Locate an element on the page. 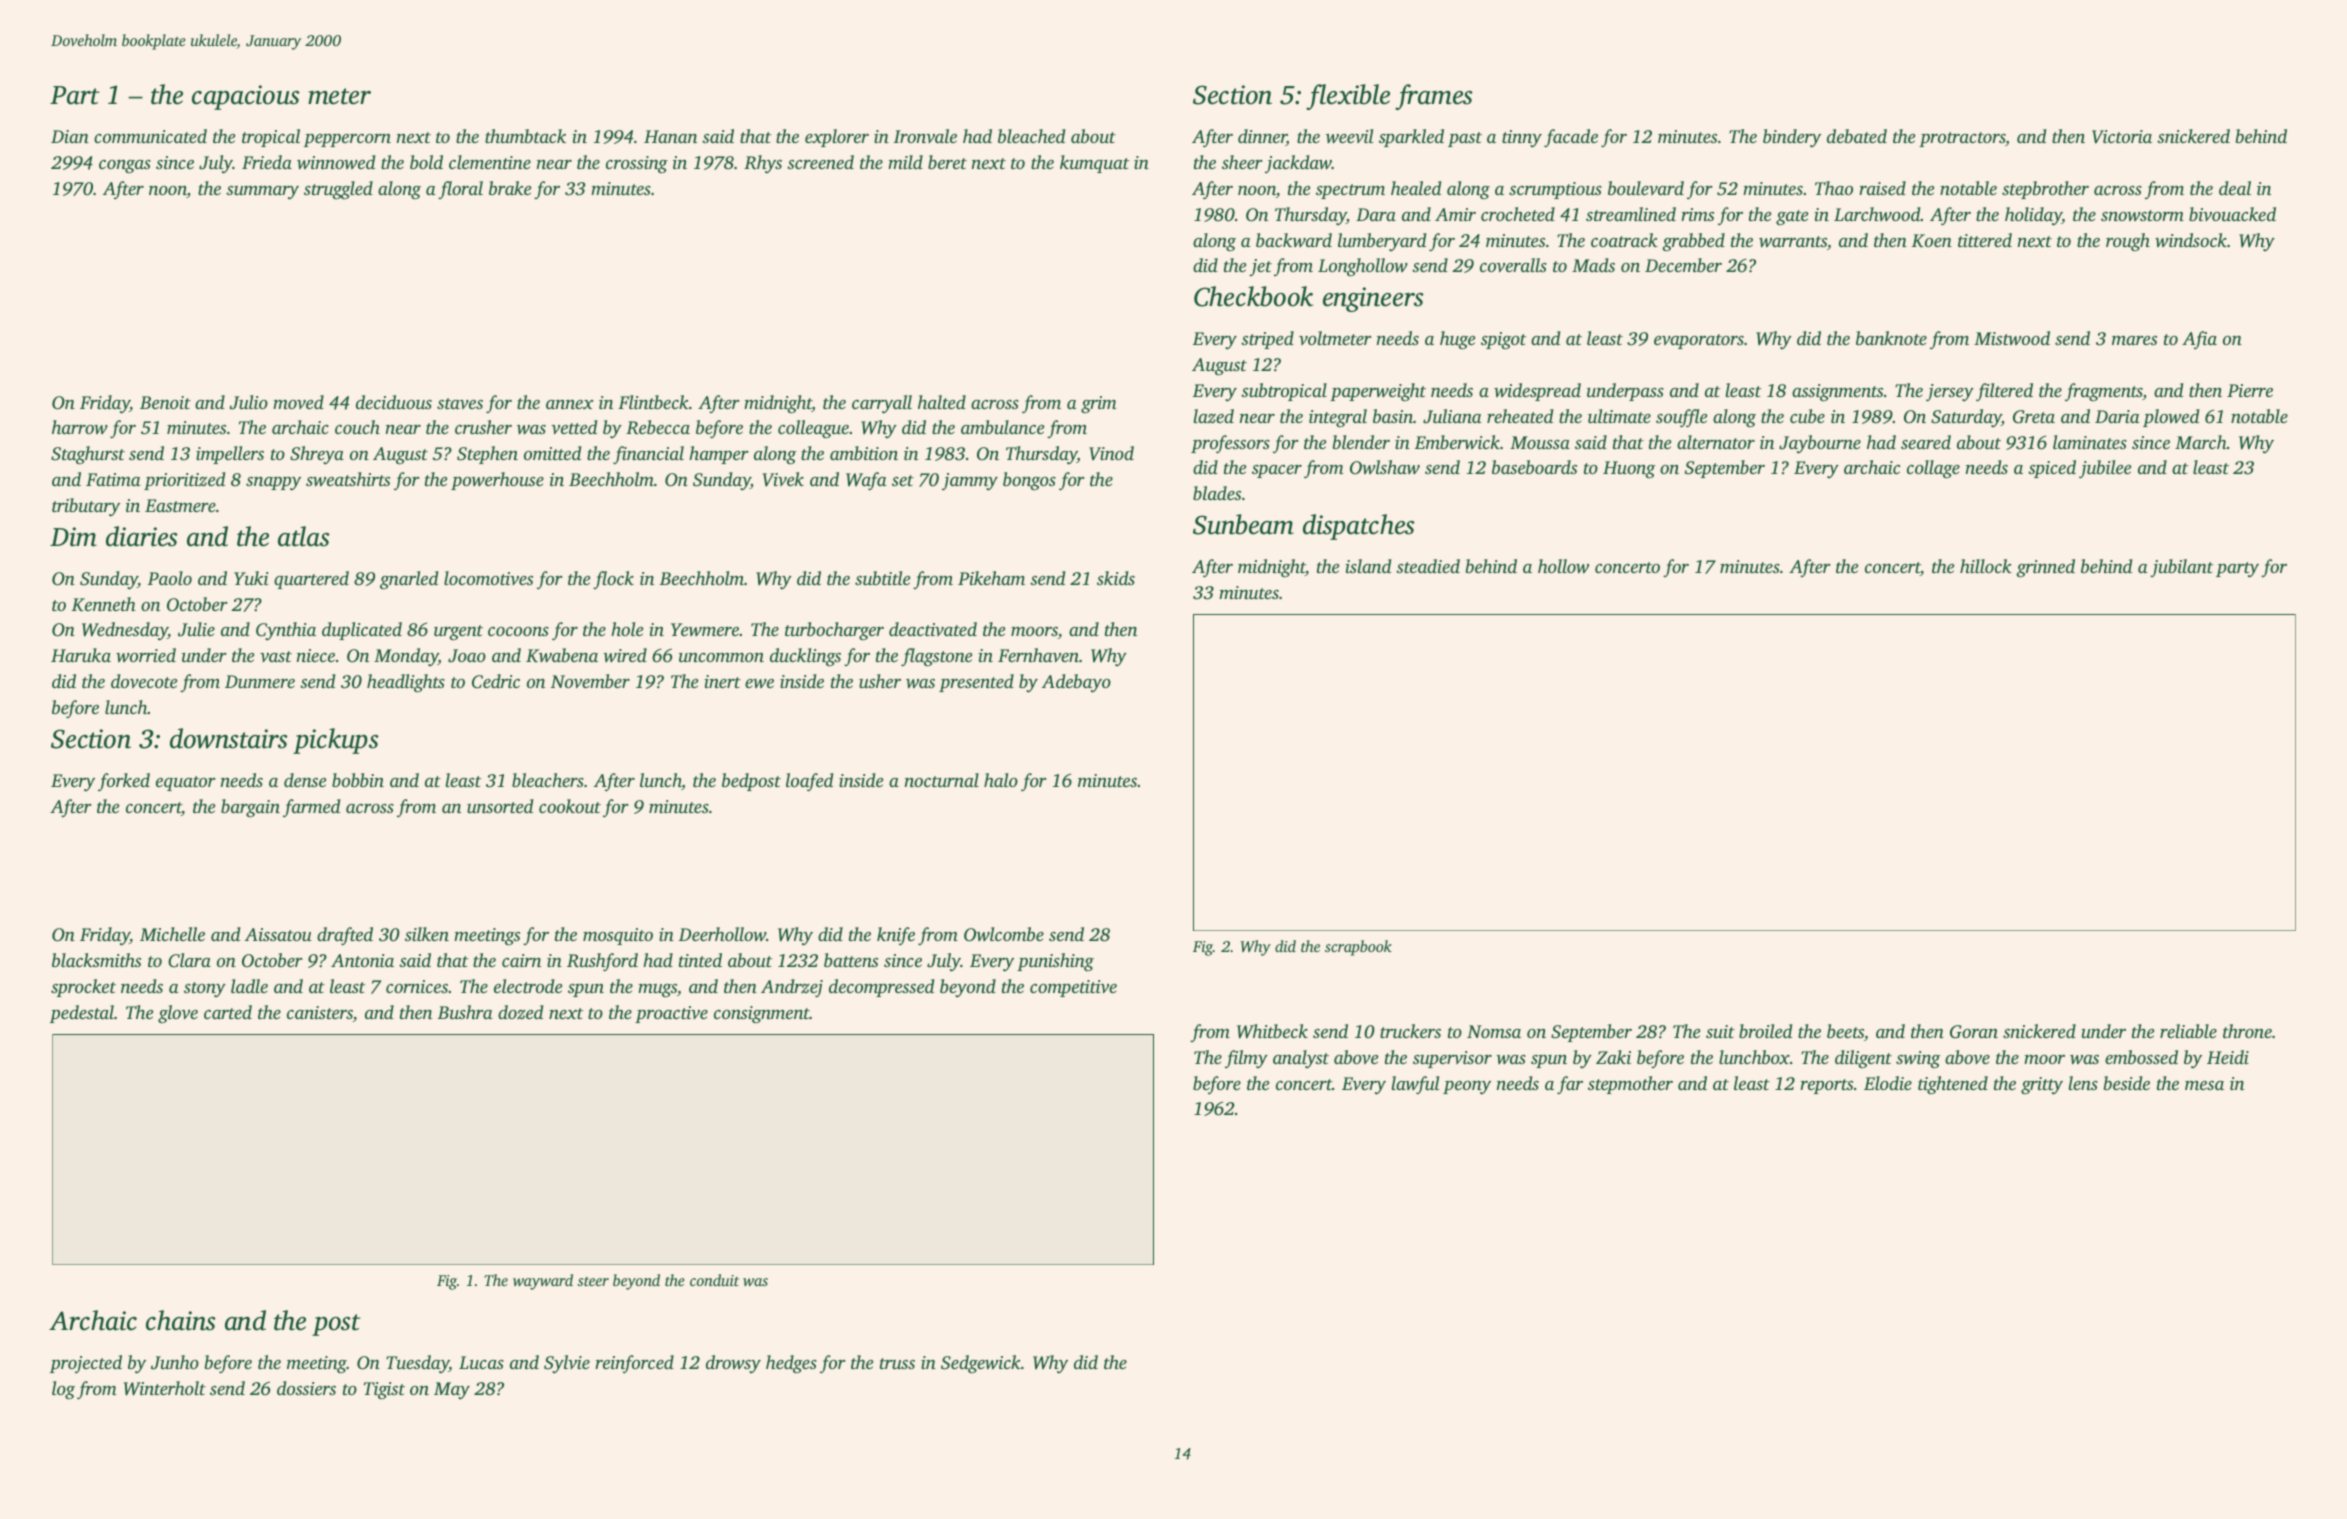 Image resolution: width=2347 pixels, height=1519 pixels. Adebayo is located at coordinates (1076, 683).
